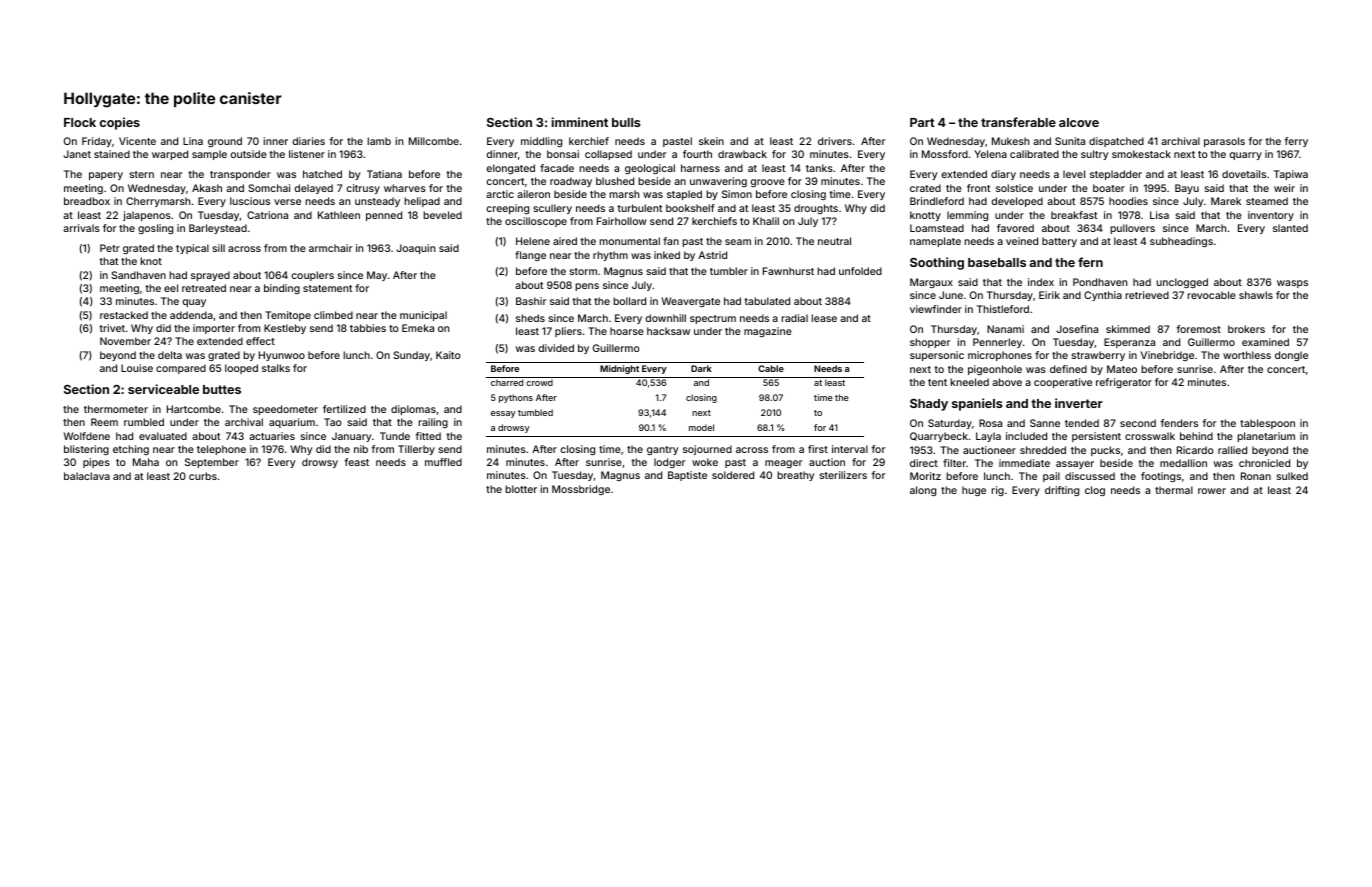 The image size is (1372, 887). Describe the element at coordinates (1122, 369) in the image. I see `Mateo` at that location.
